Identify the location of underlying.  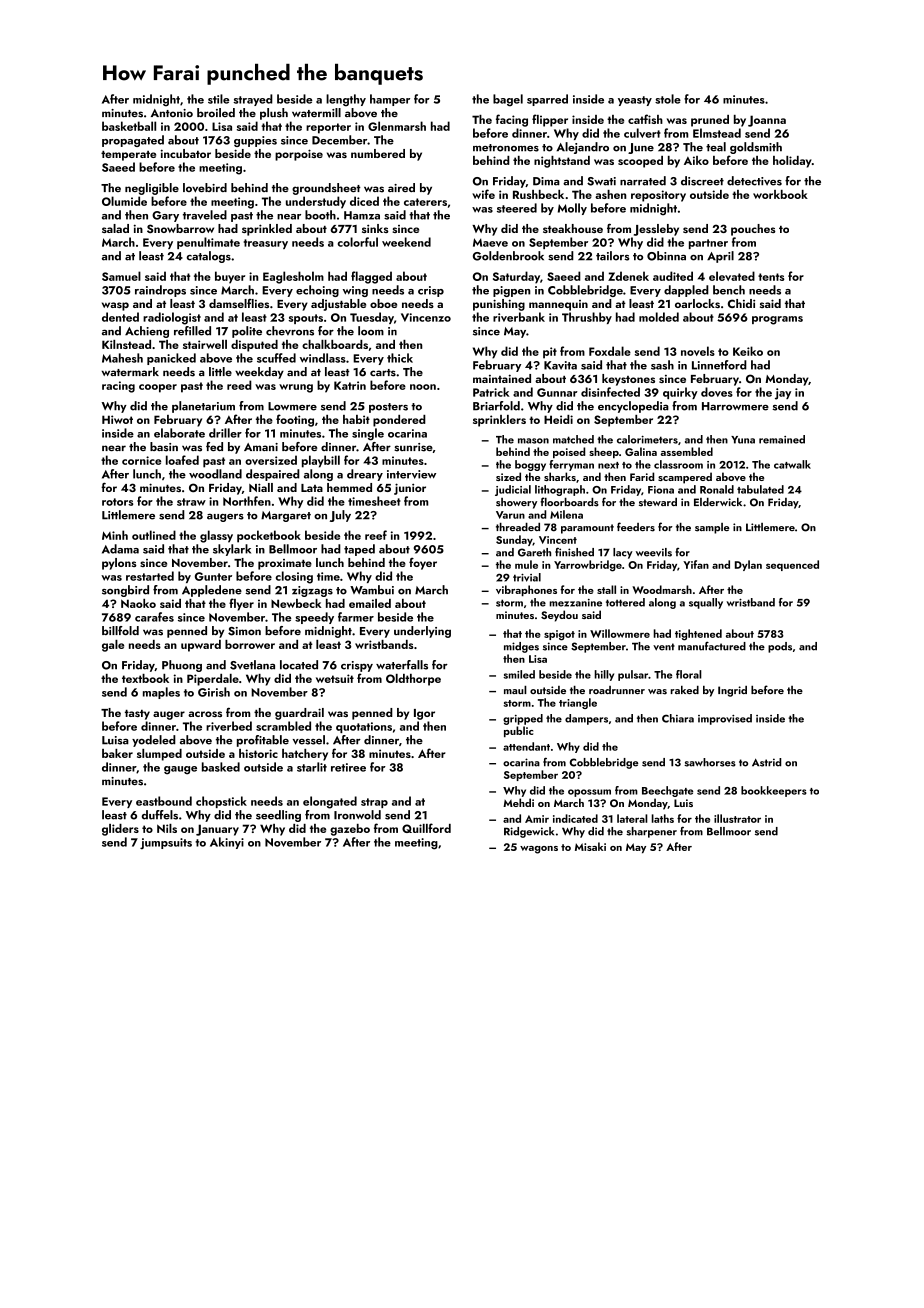
(422, 632).
